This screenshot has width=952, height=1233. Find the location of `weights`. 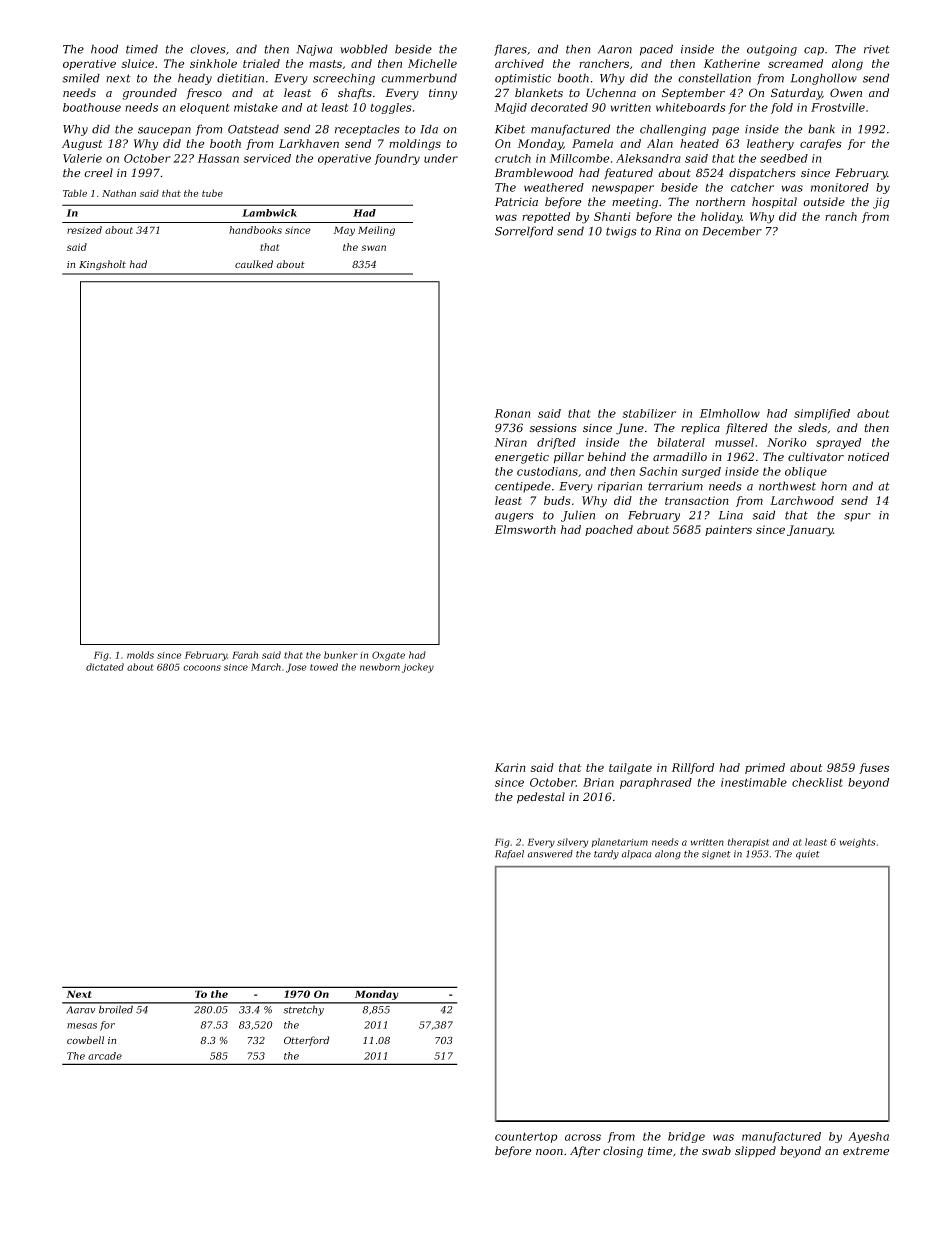

weights is located at coordinates (858, 843).
